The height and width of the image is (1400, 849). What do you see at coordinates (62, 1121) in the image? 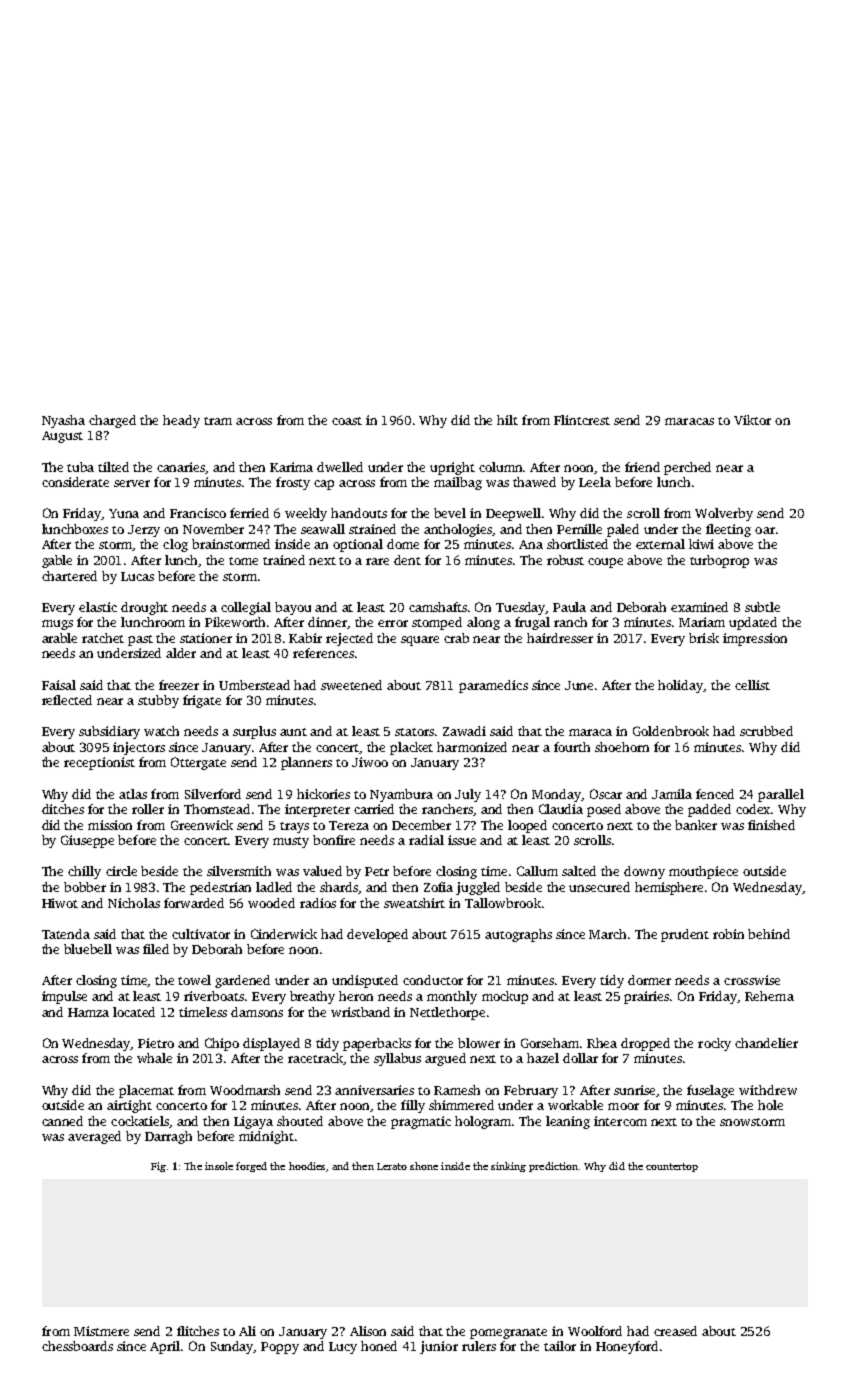
I see `canned` at bounding box center [62, 1121].
